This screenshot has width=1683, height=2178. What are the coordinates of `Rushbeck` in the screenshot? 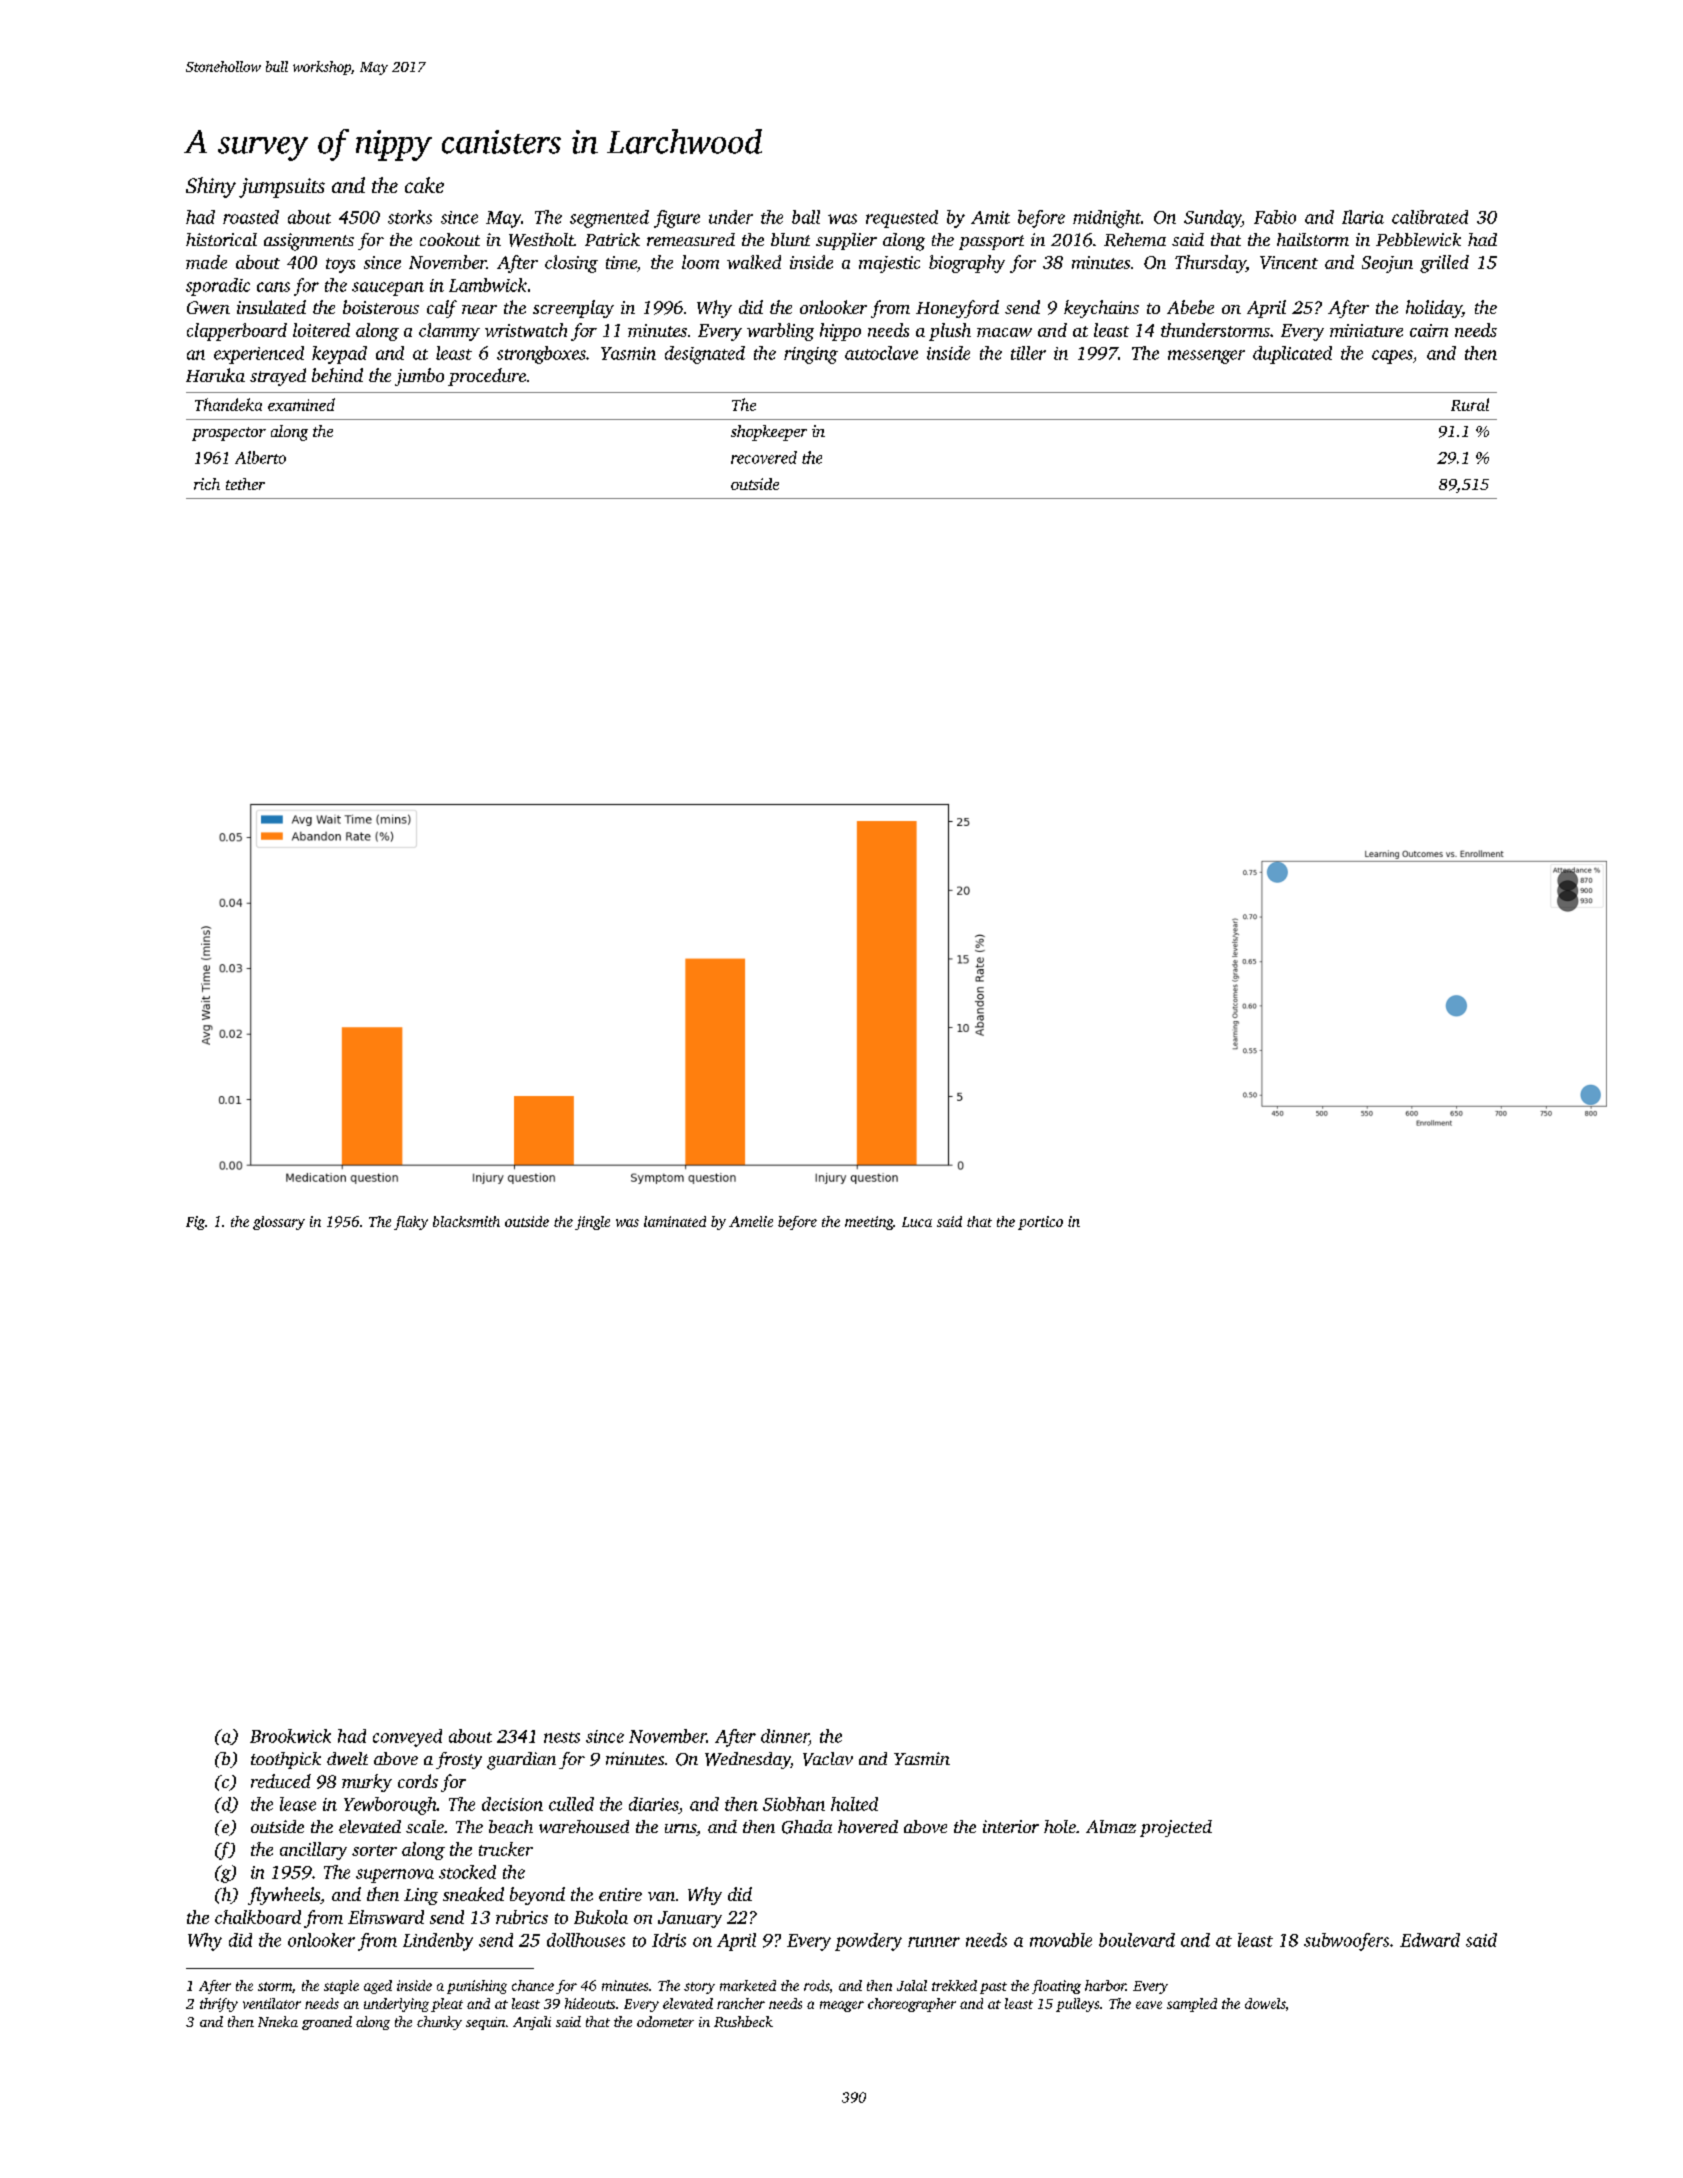 It's located at (743, 2021).
